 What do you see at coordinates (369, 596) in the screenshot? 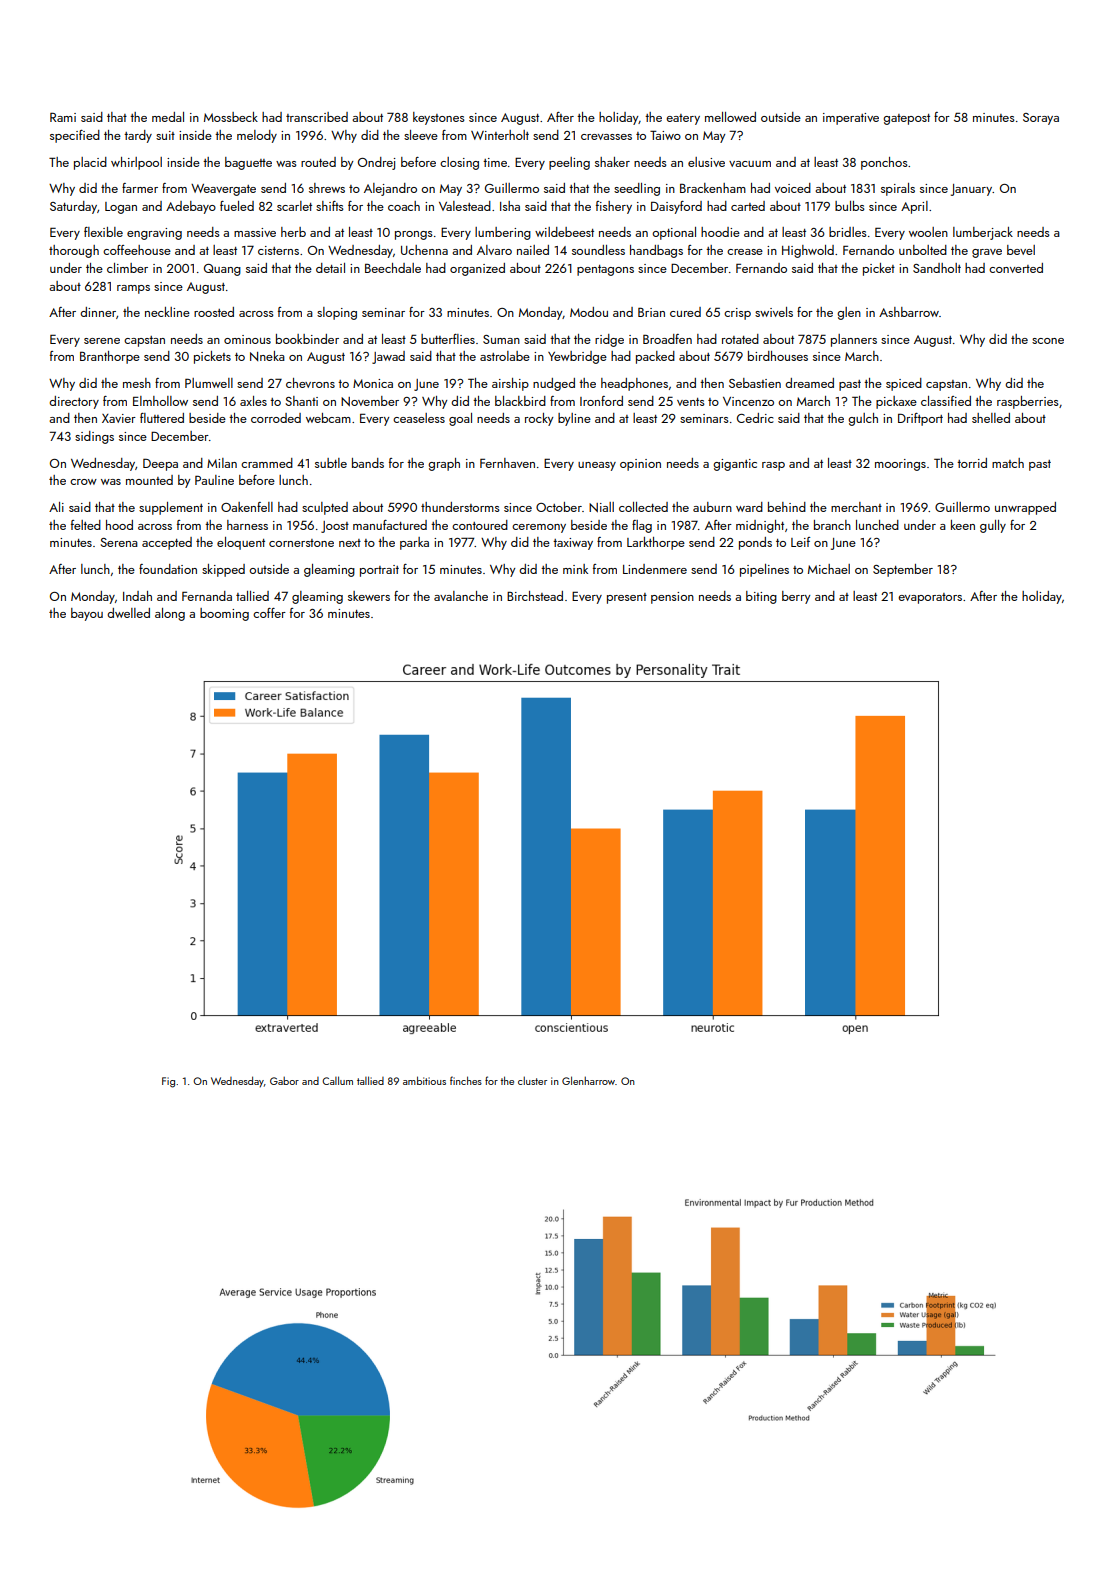
I see `skewers` at bounding box center [369, 596].
